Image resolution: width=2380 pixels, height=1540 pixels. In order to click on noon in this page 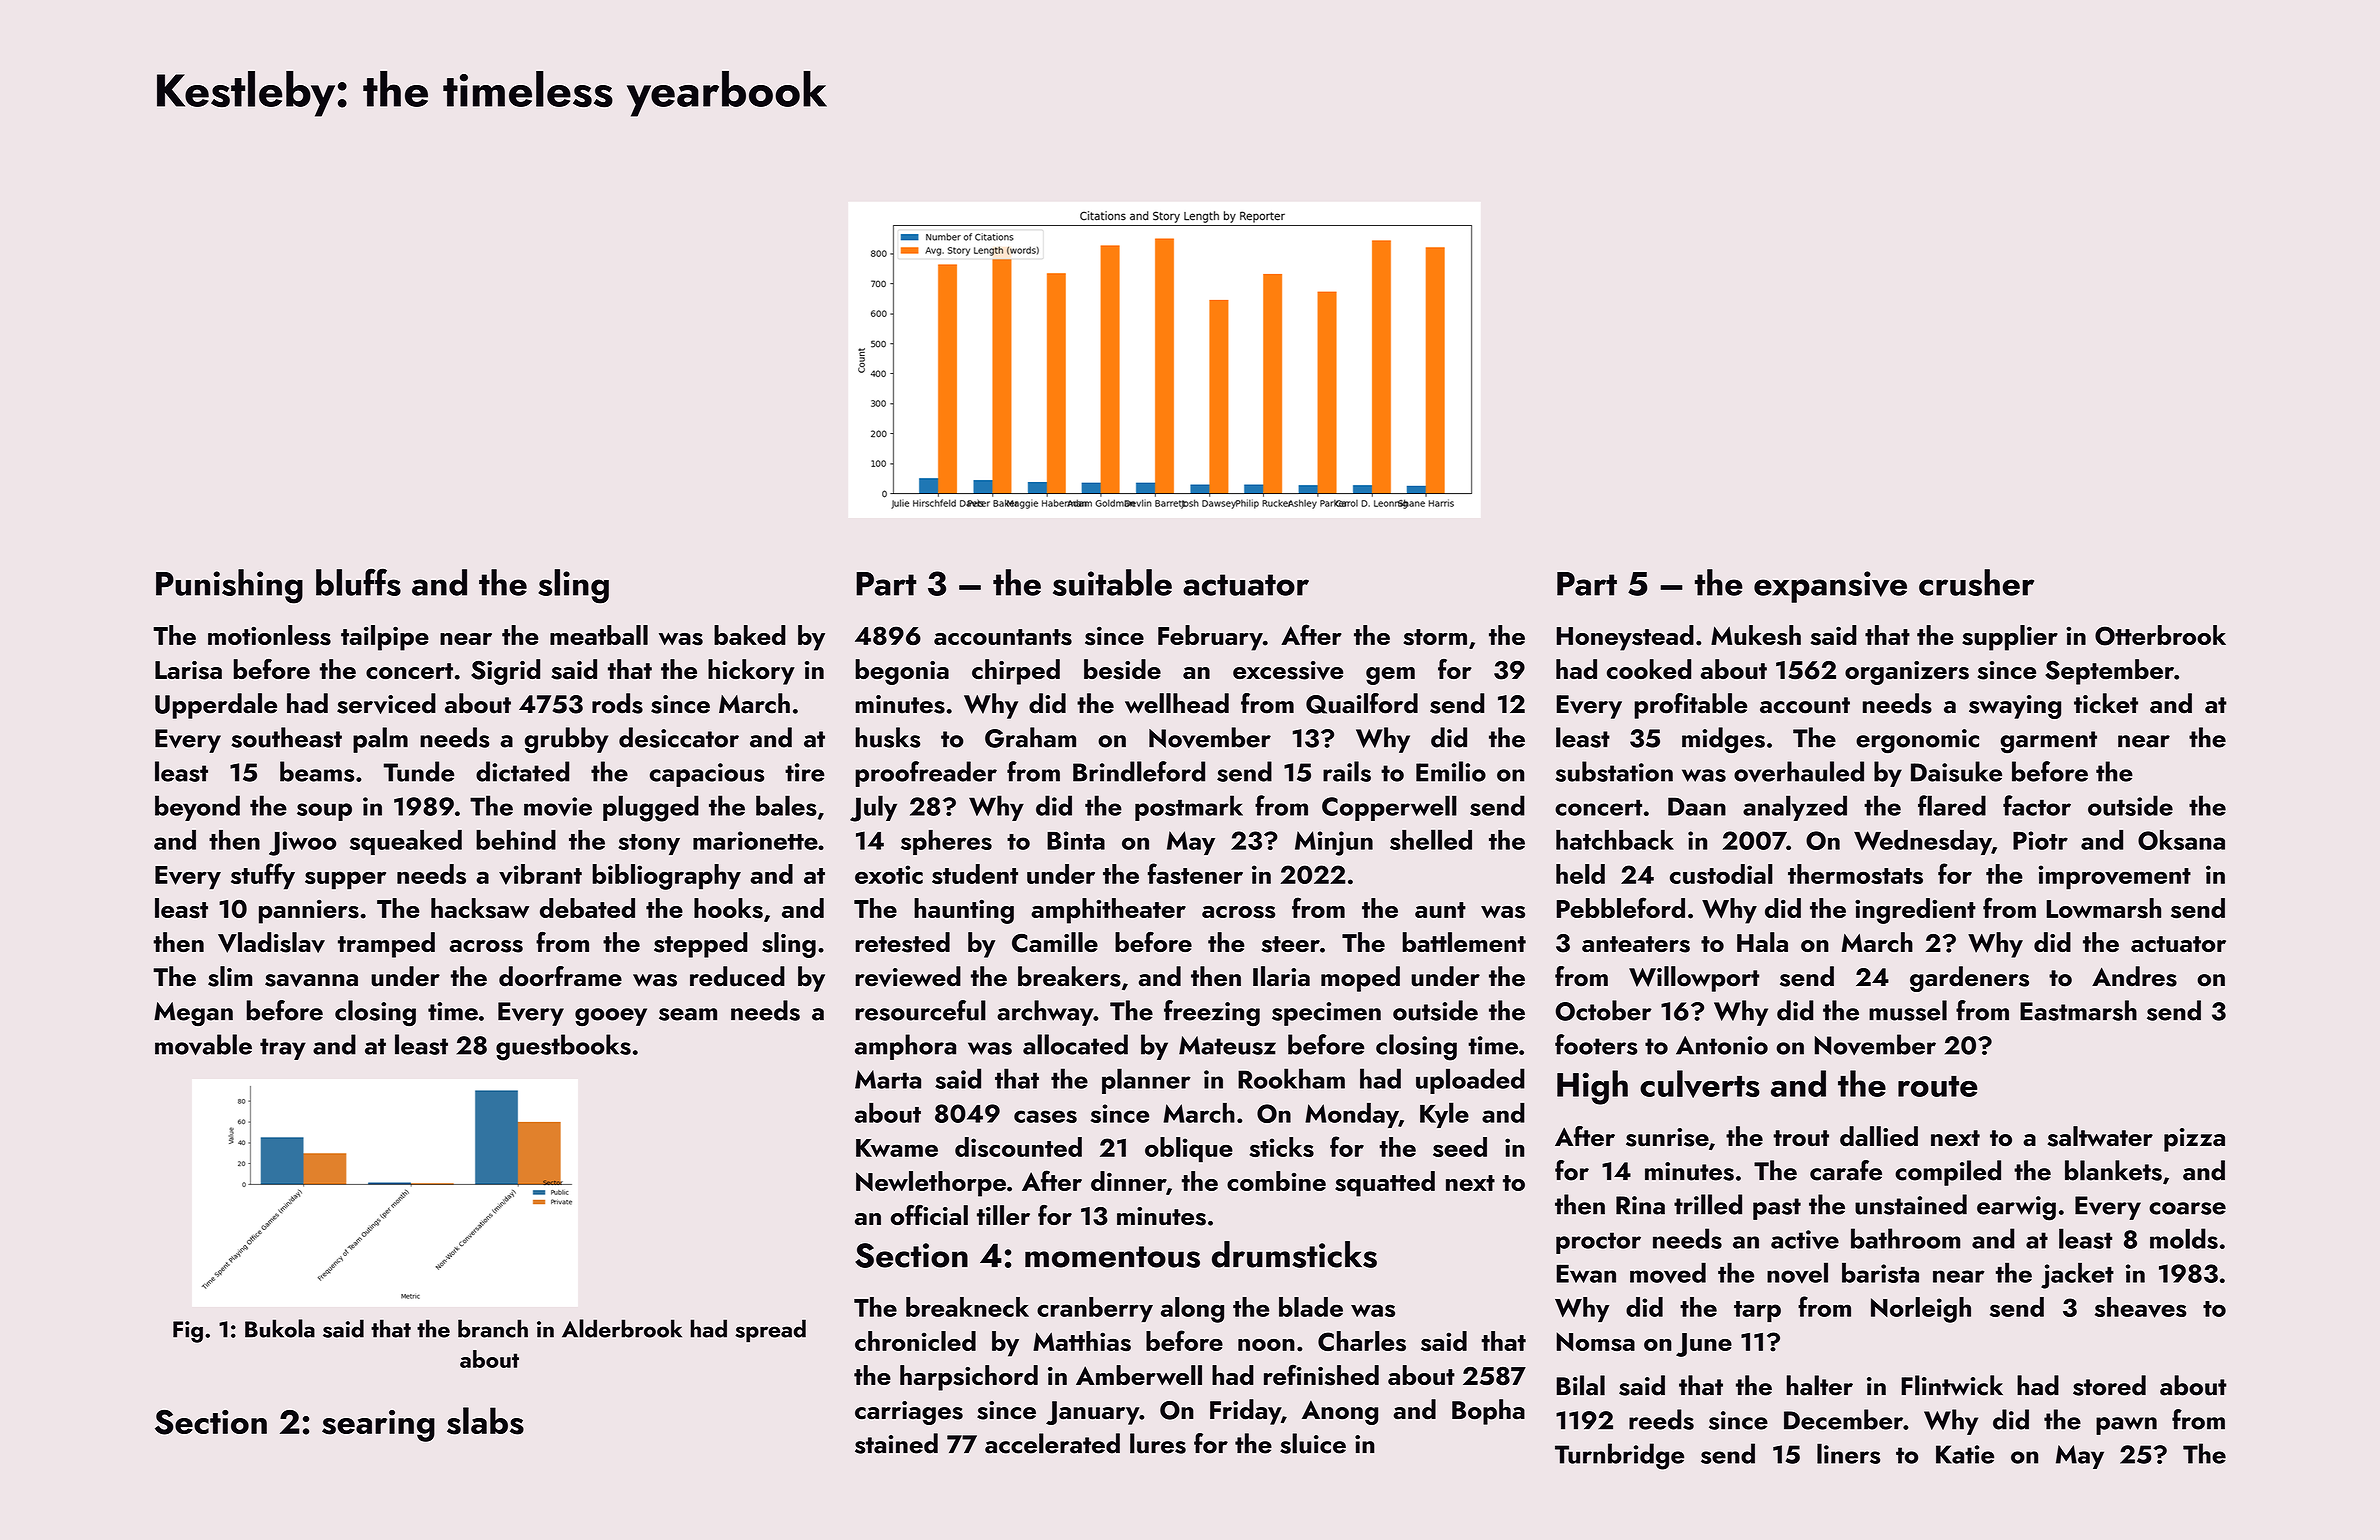, I will do `click(1266, 1345)`.
